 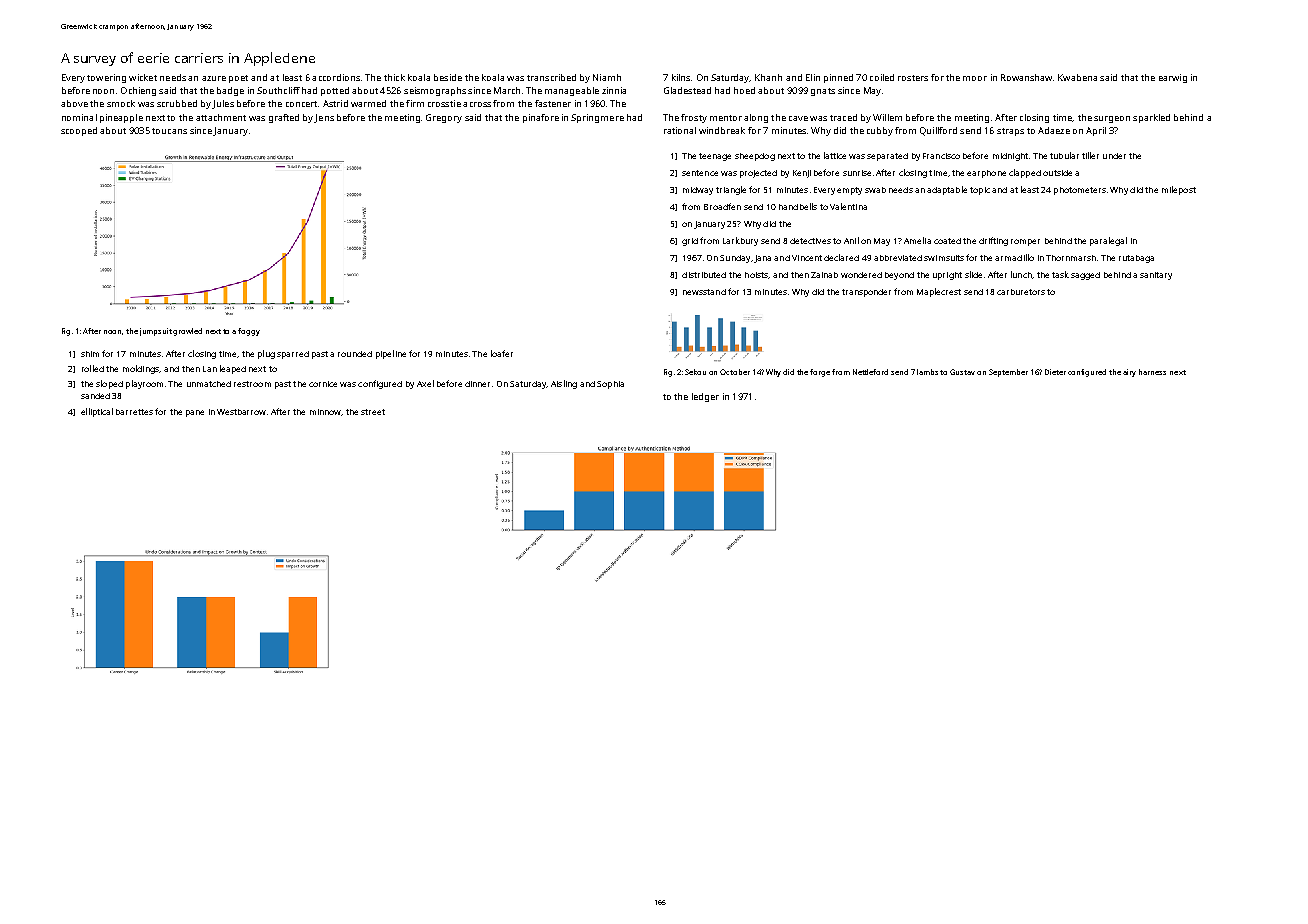 What do you see at coordinates (323, 384) in the document?
I see `cornice` at bounding box center [323, 384].
